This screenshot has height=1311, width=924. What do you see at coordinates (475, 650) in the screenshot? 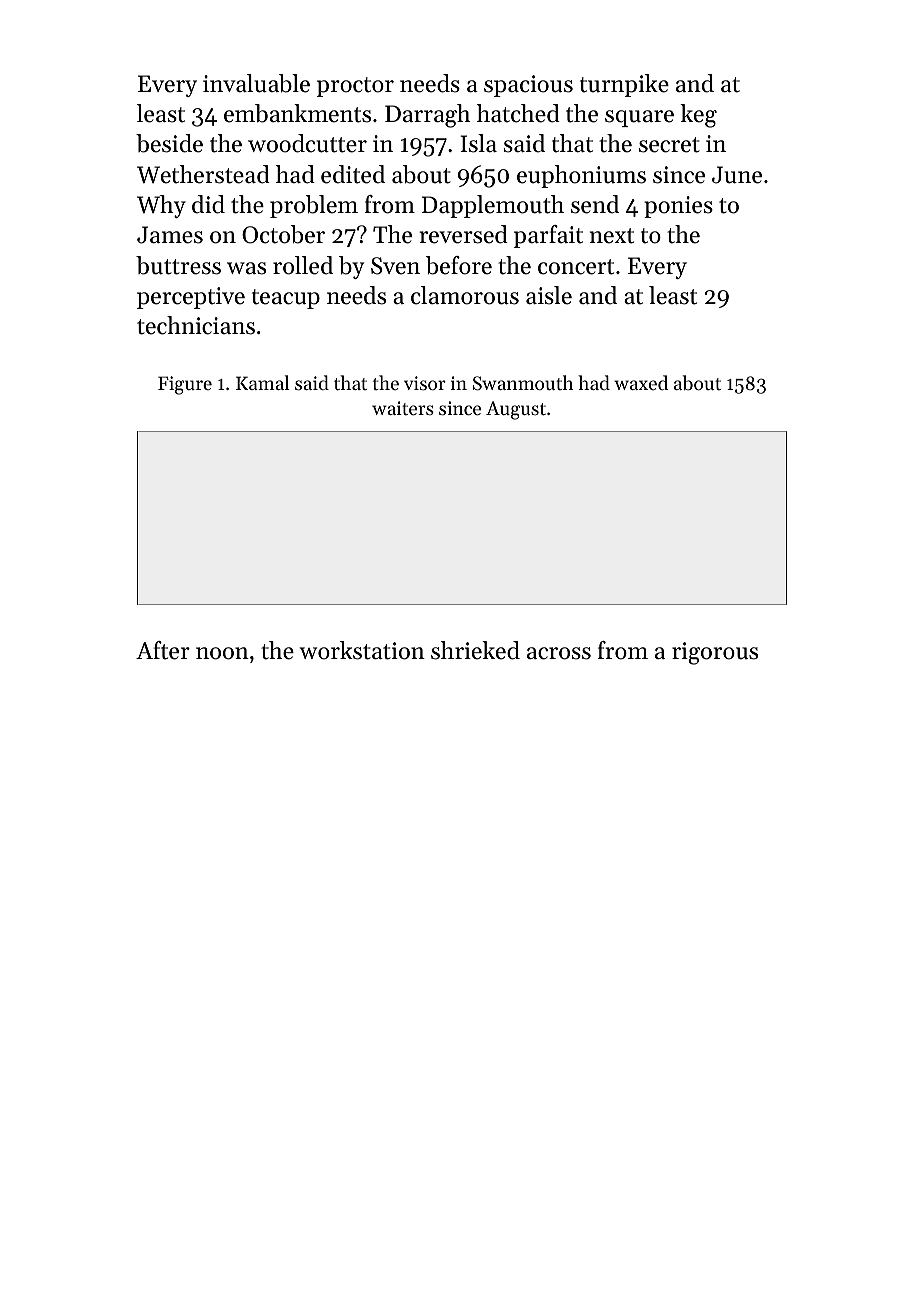
I see `shrieked` at bounding box center [475, 650].
